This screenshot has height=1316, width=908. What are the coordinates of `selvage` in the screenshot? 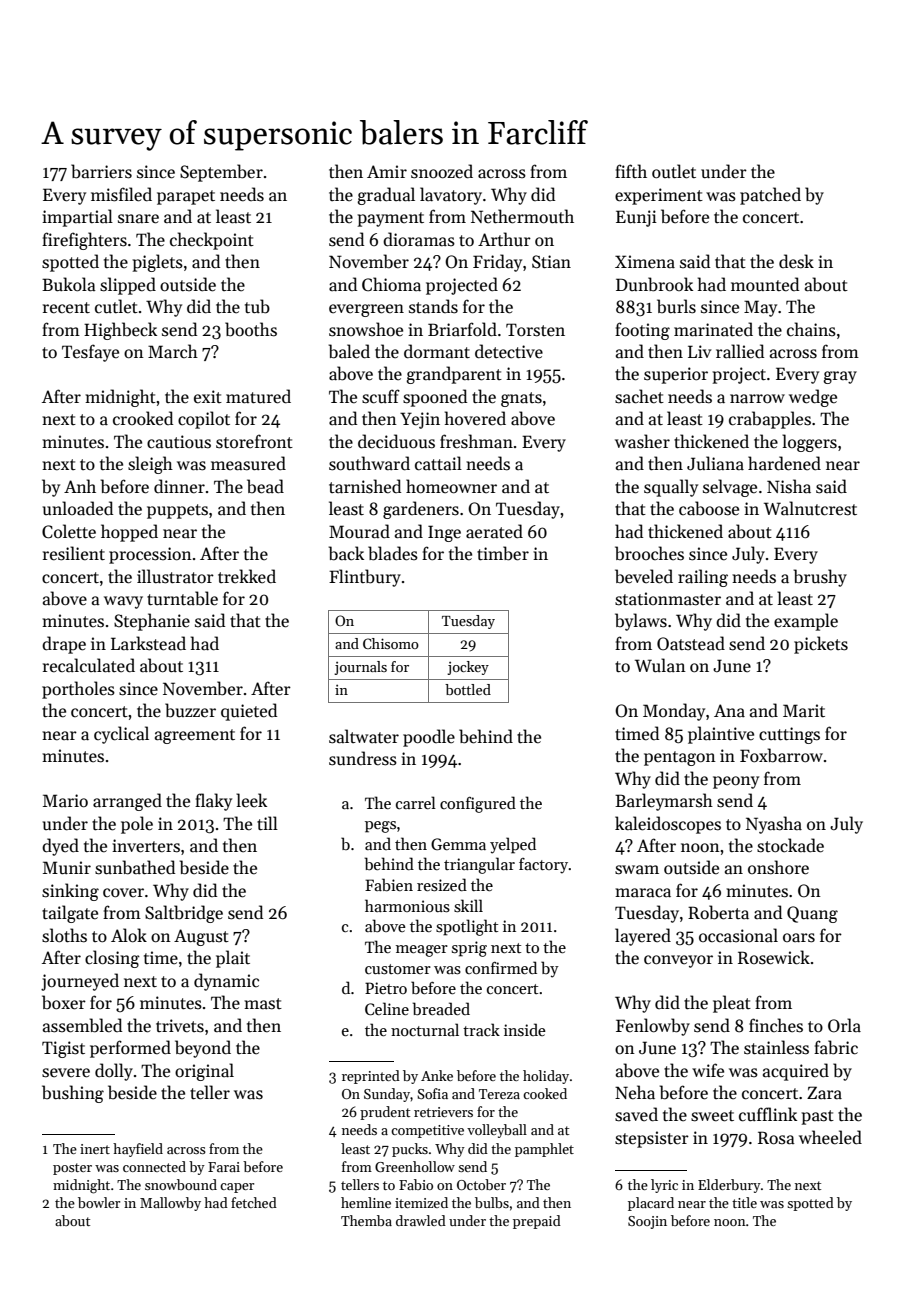 It's located at (730, 488).
